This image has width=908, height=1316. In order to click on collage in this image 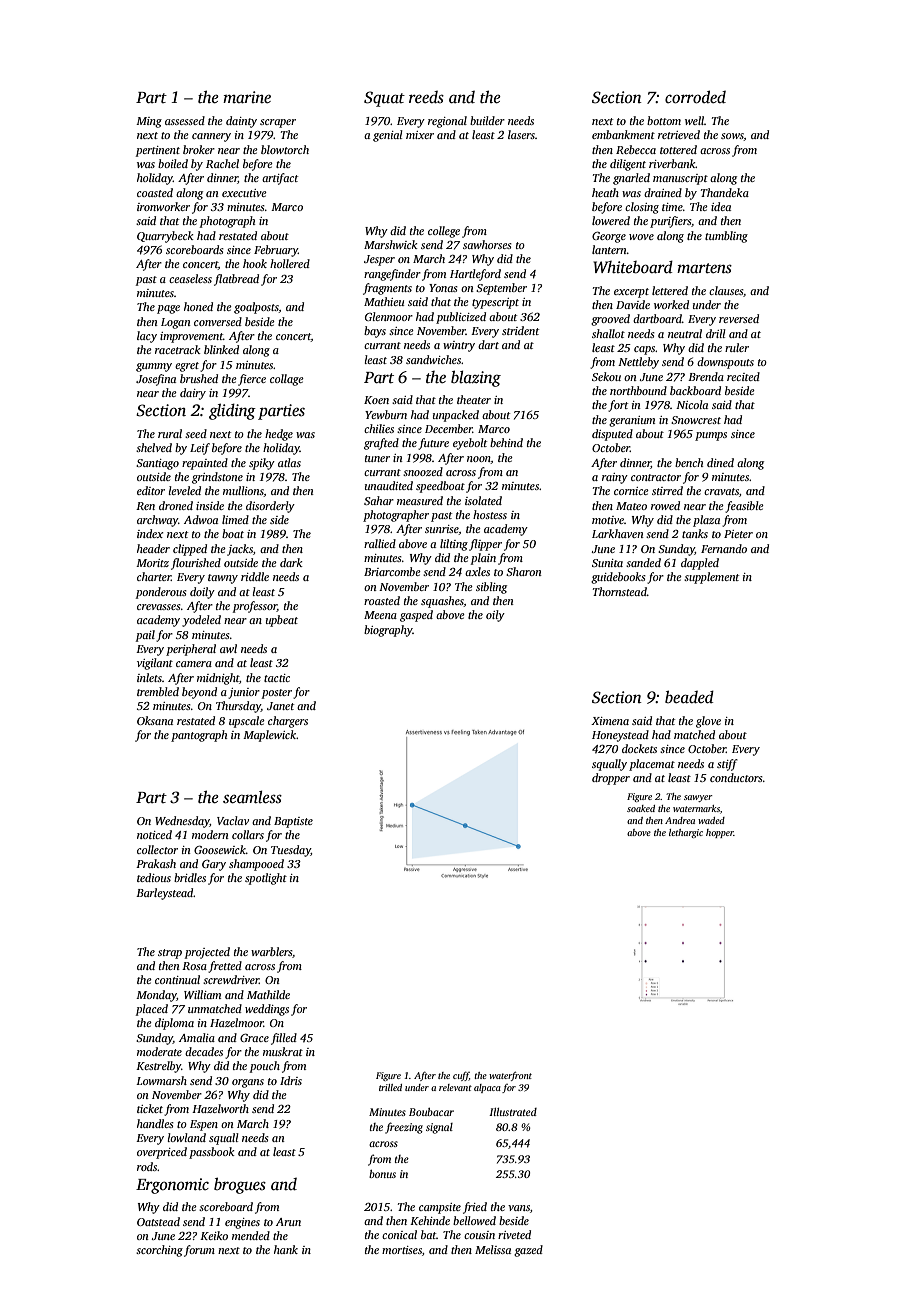, I will do `click(287, 380)`.
